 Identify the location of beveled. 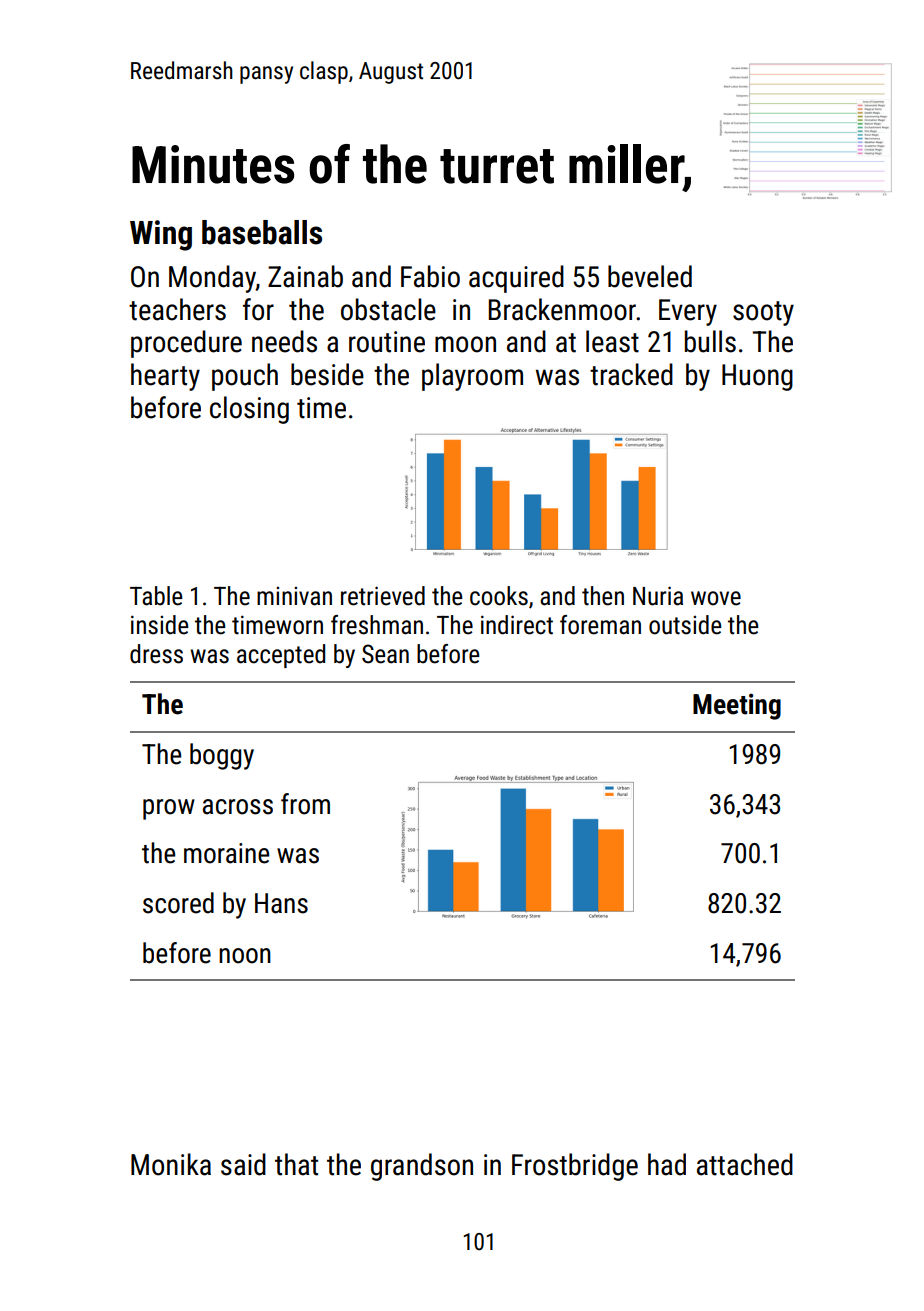
(650, 276).
